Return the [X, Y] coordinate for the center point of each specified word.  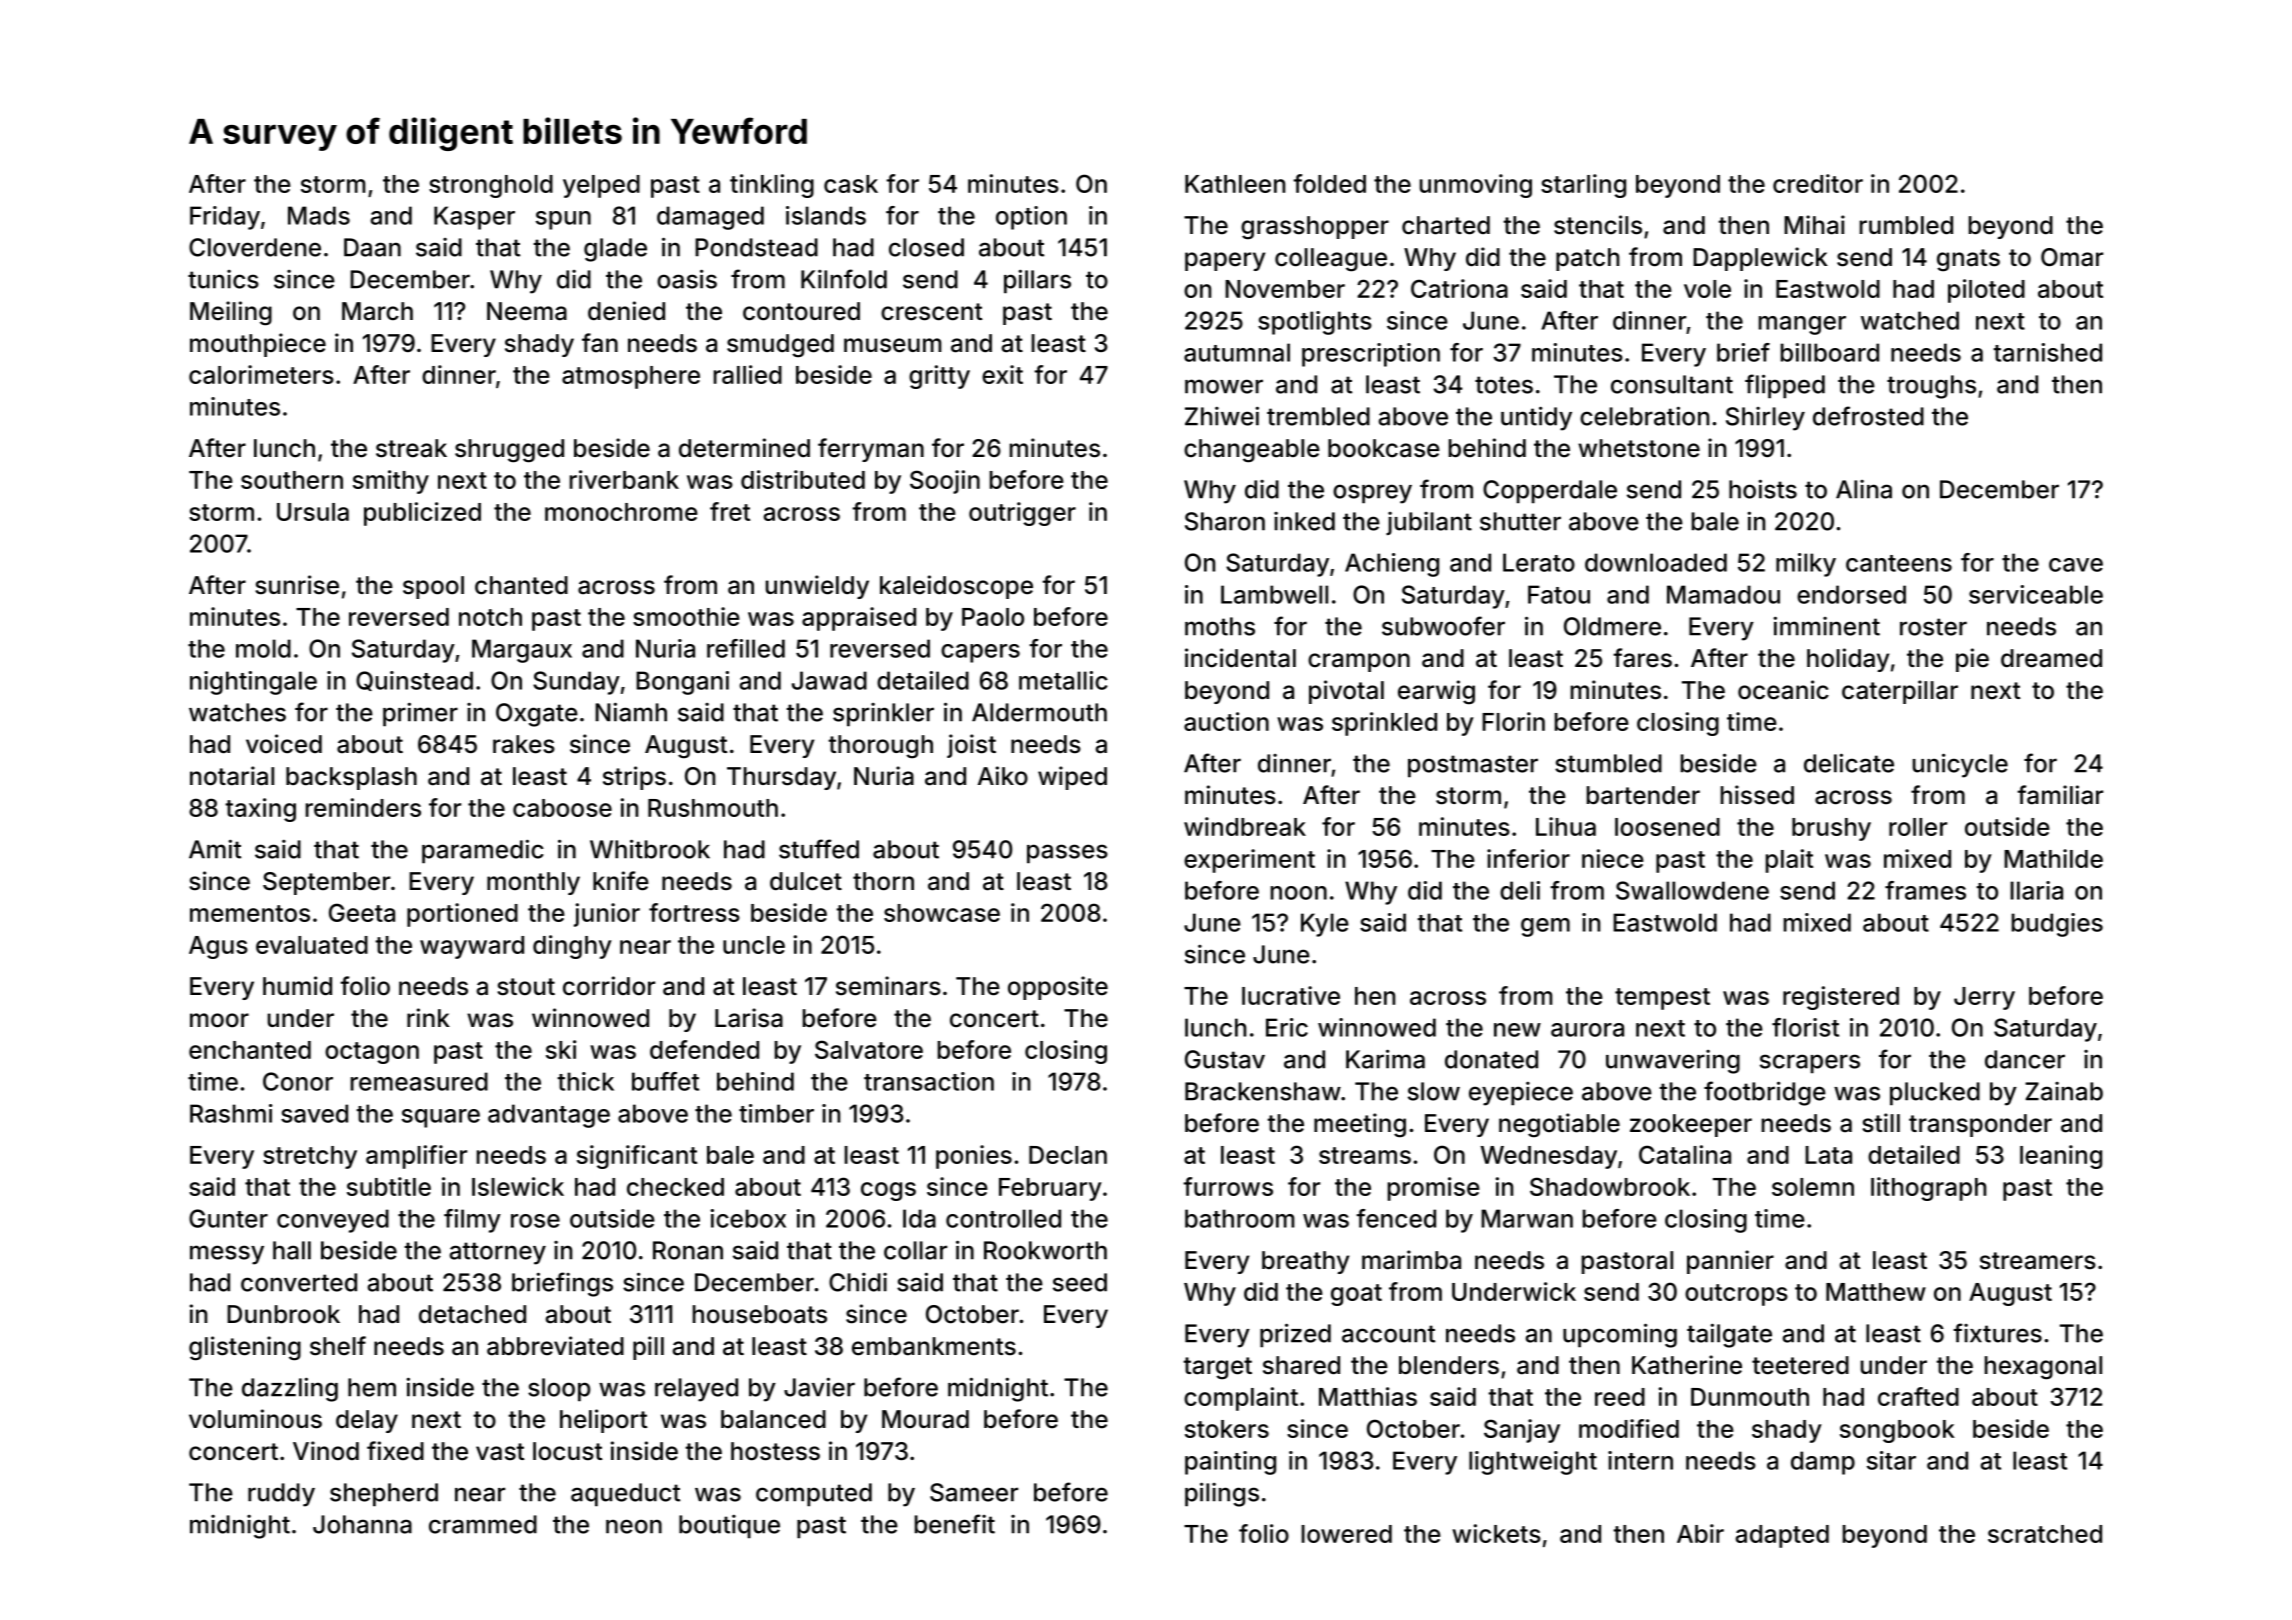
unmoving [1476, 186]
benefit [955, 1524]
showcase [942, 913]
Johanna [362, 1524]
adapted [1782, 1536]
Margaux [522, 651]
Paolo [993, 617]
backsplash [351, 778]
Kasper [474, 218]
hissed [1757, 795]
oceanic [1783, 690]
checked [675, 1187]
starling [1583, 186]
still [1881, 1123]
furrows [1228, 1186]
